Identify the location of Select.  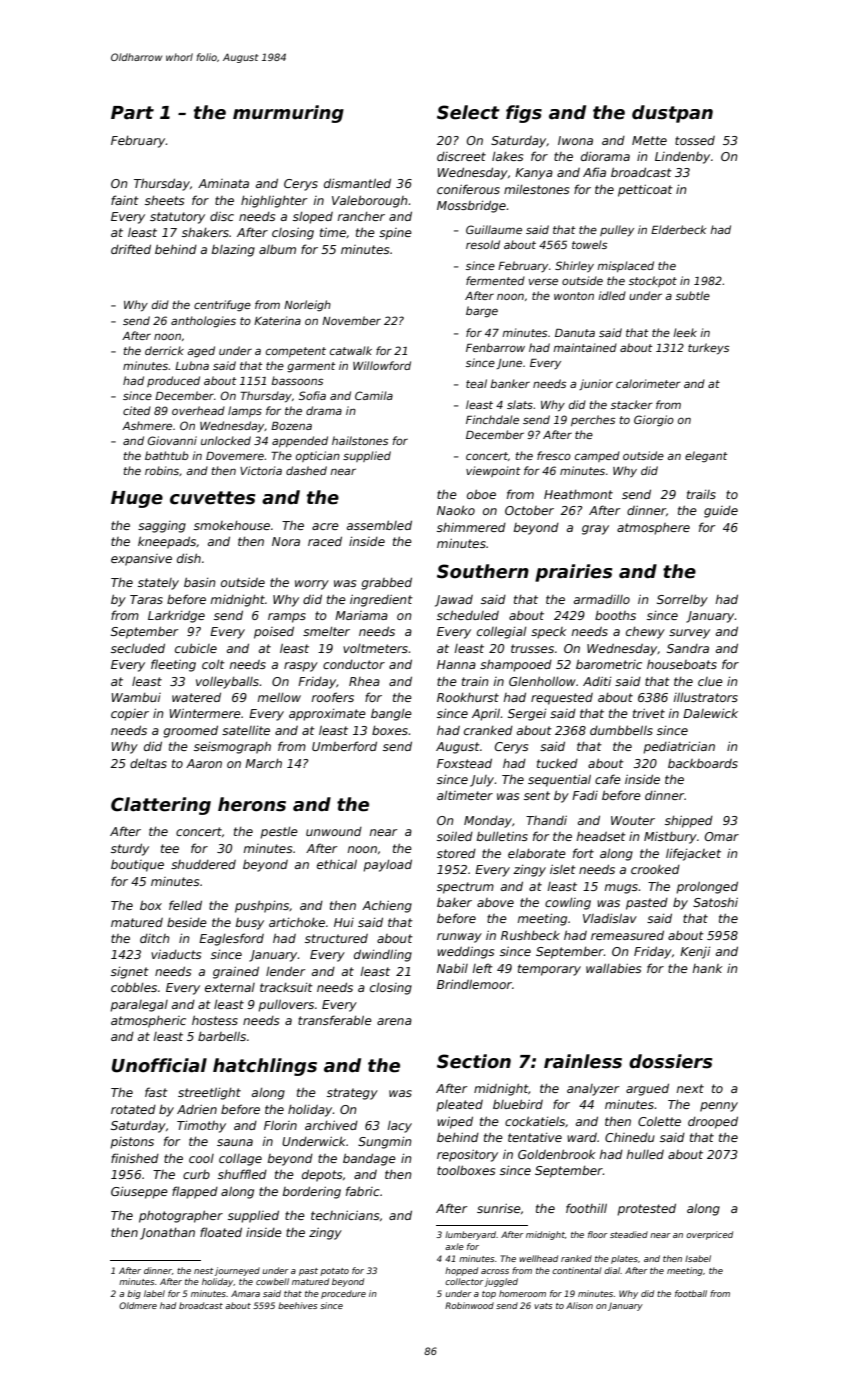
(468, 112).
